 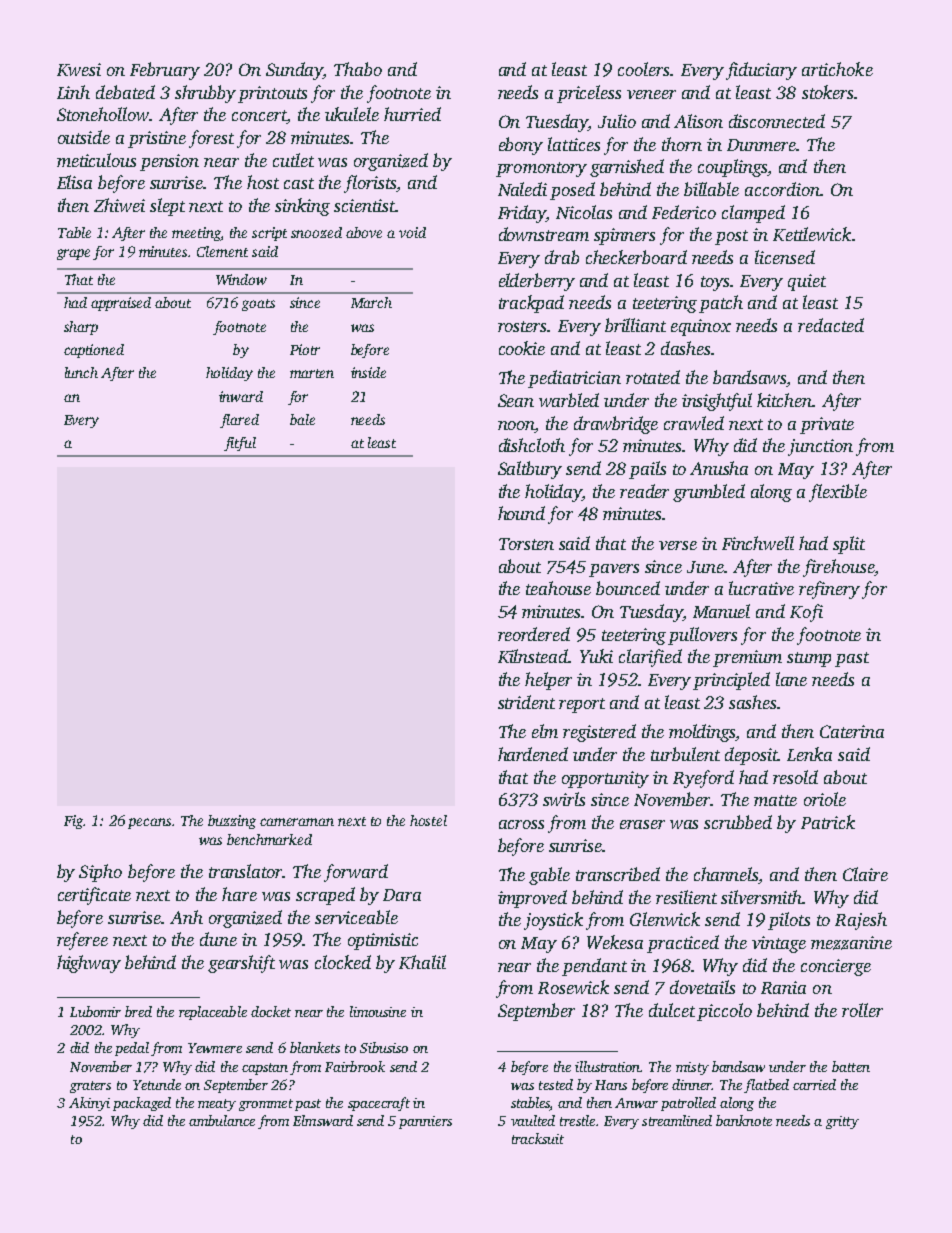 What do you see at coordinates (717, 402) in the image?
I see `insightful` at bounding box center [717, 402].
